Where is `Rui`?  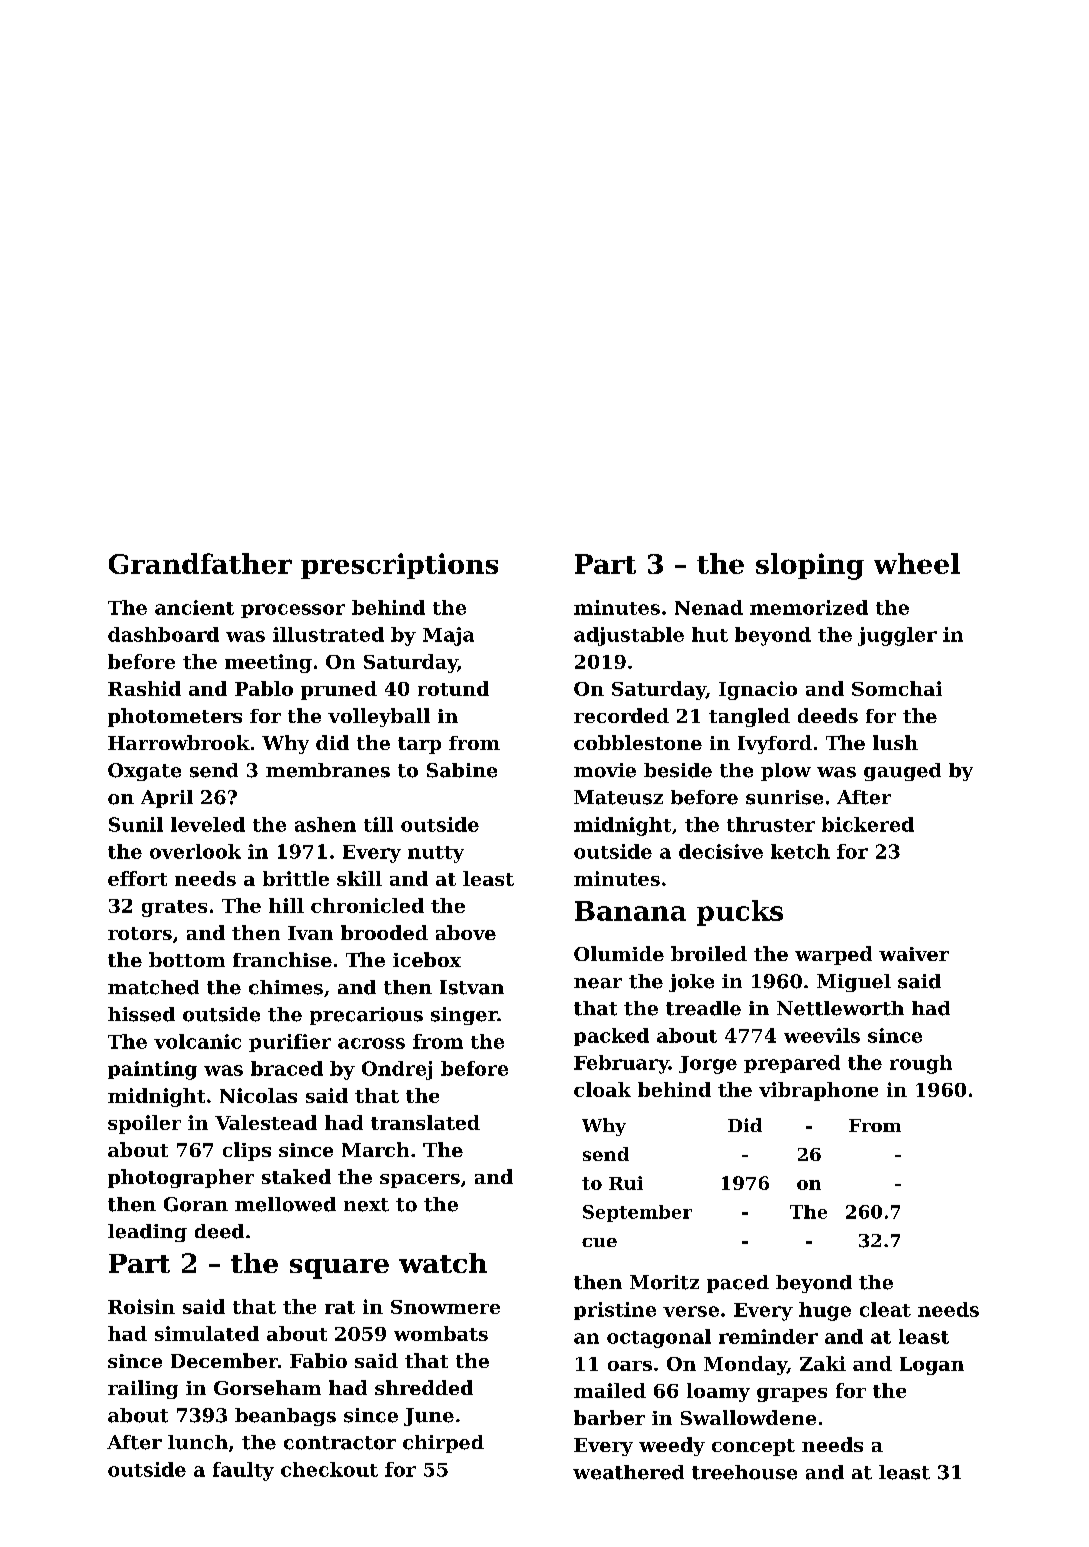 Rui is located at coordinates (626, 1183).
